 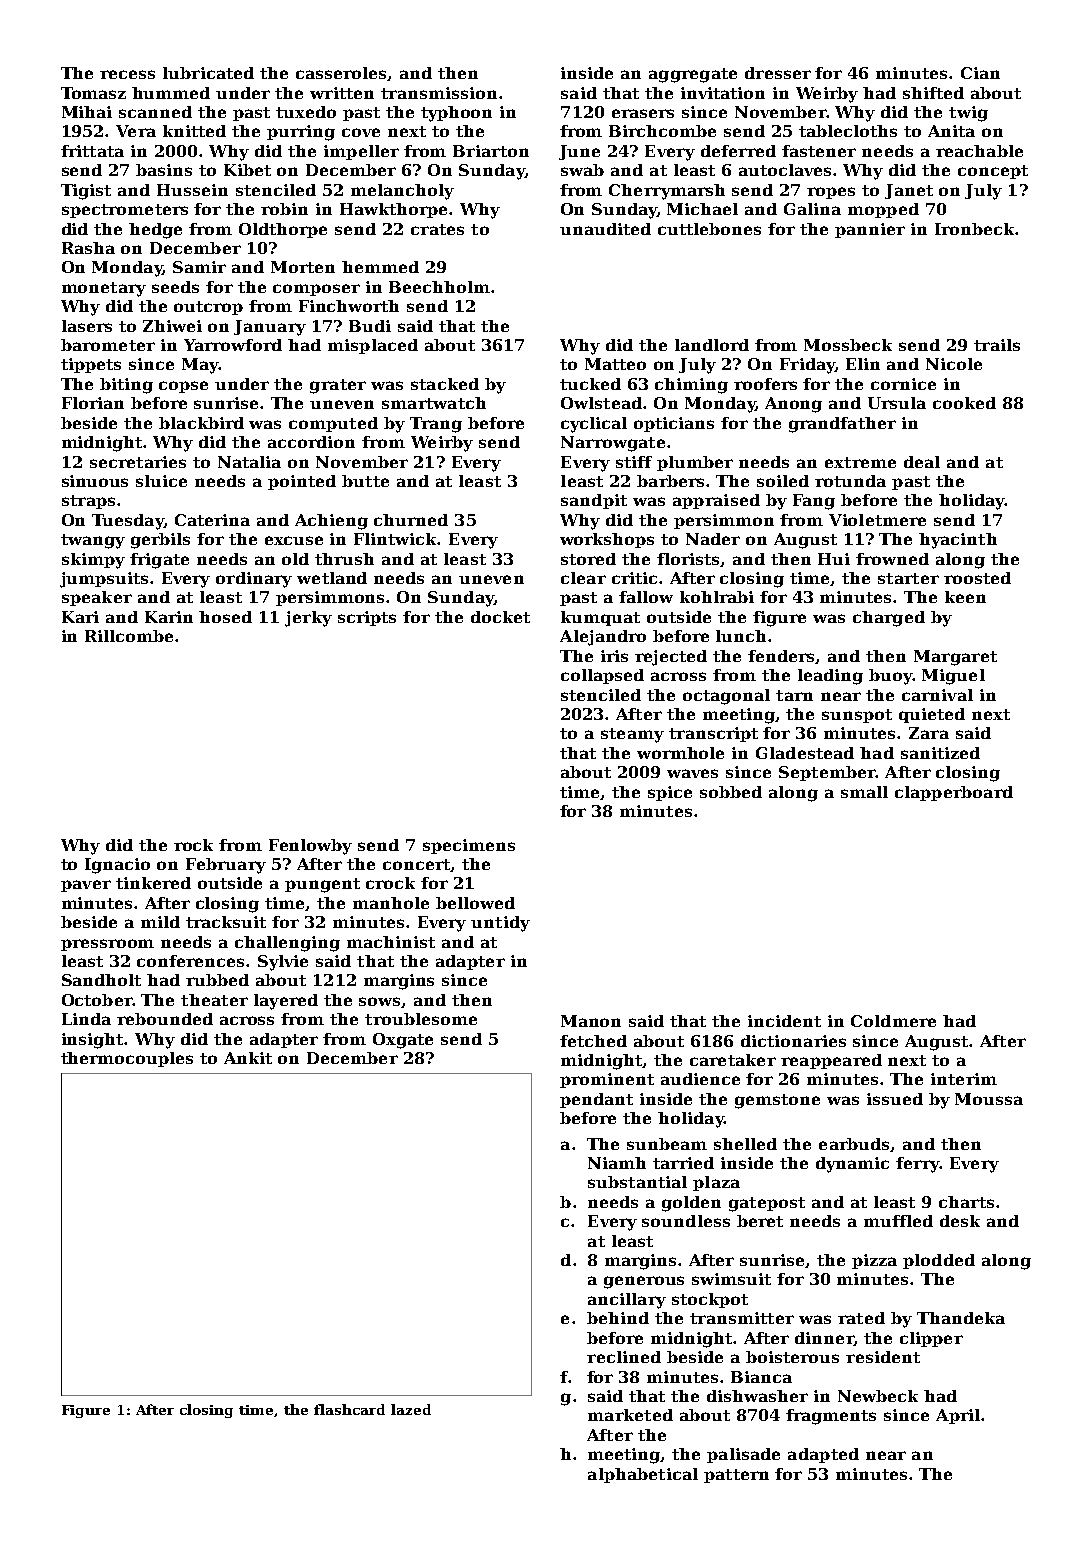 I want to click on scripts, so click(x=367, y=618).
